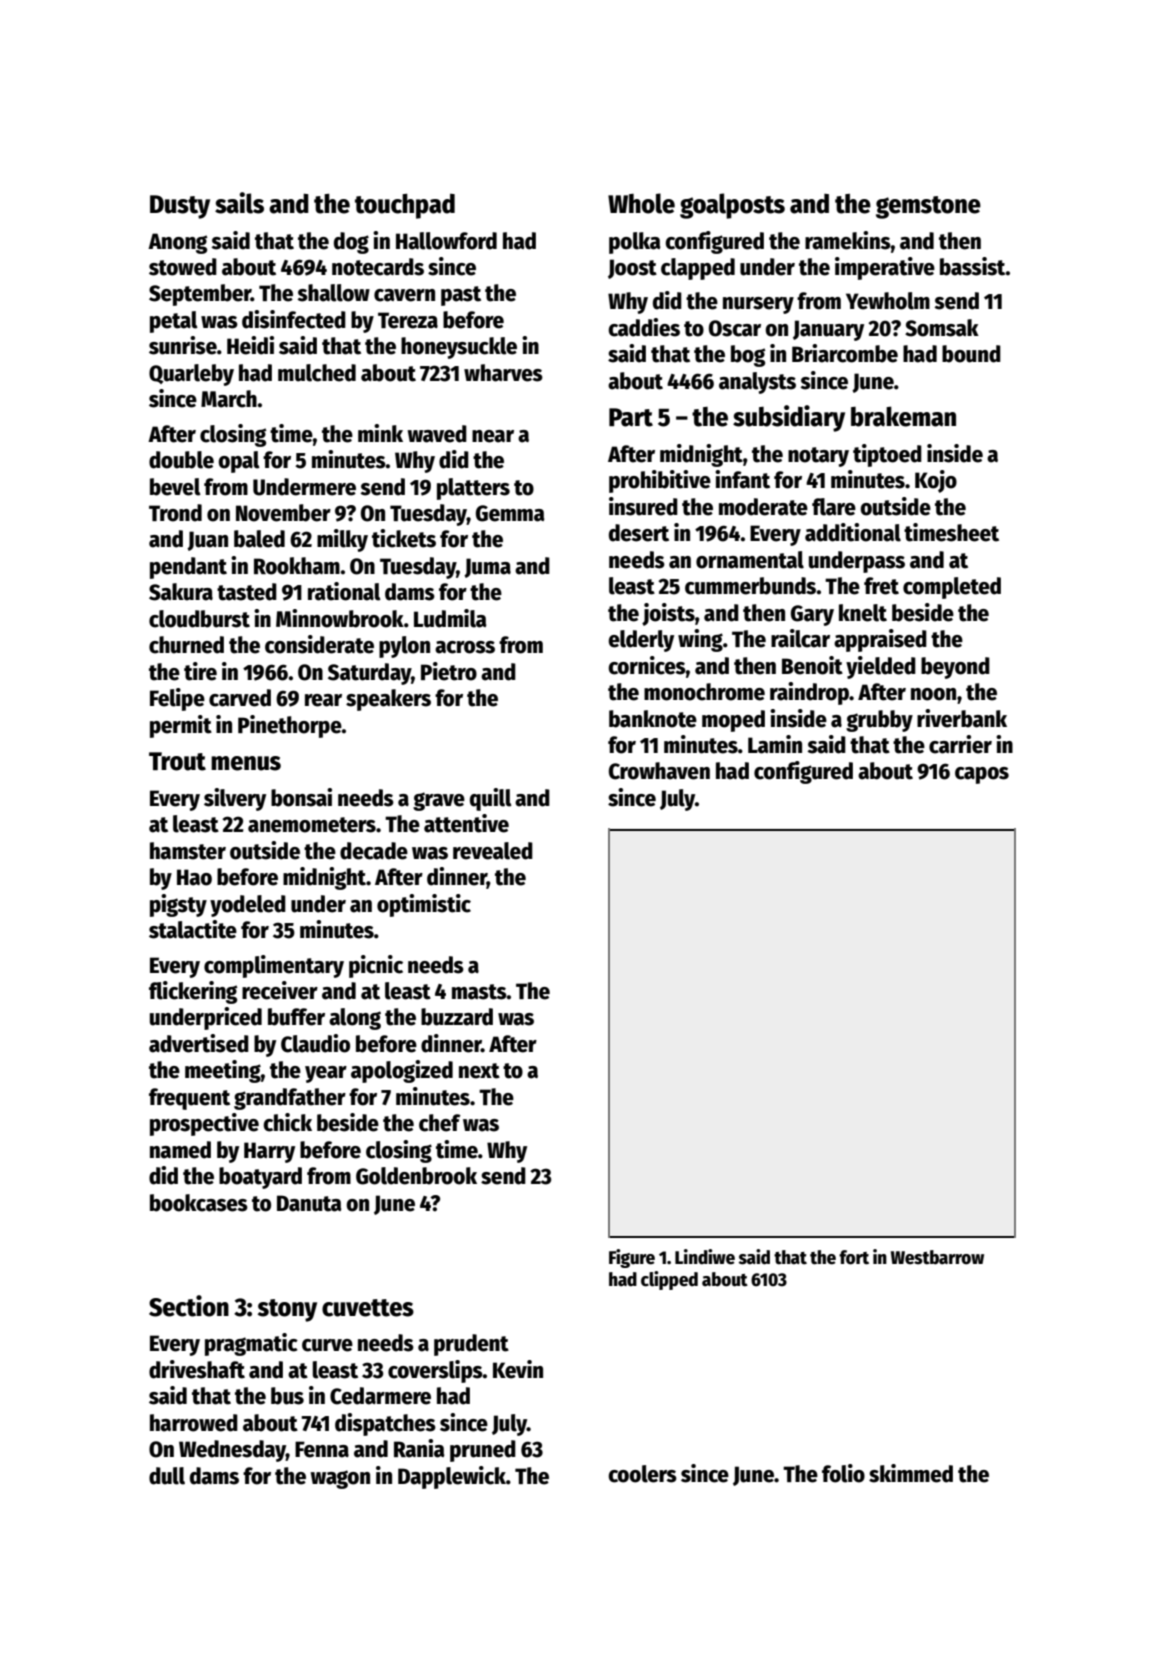  I want to click on attentive, so click(466, 823).
